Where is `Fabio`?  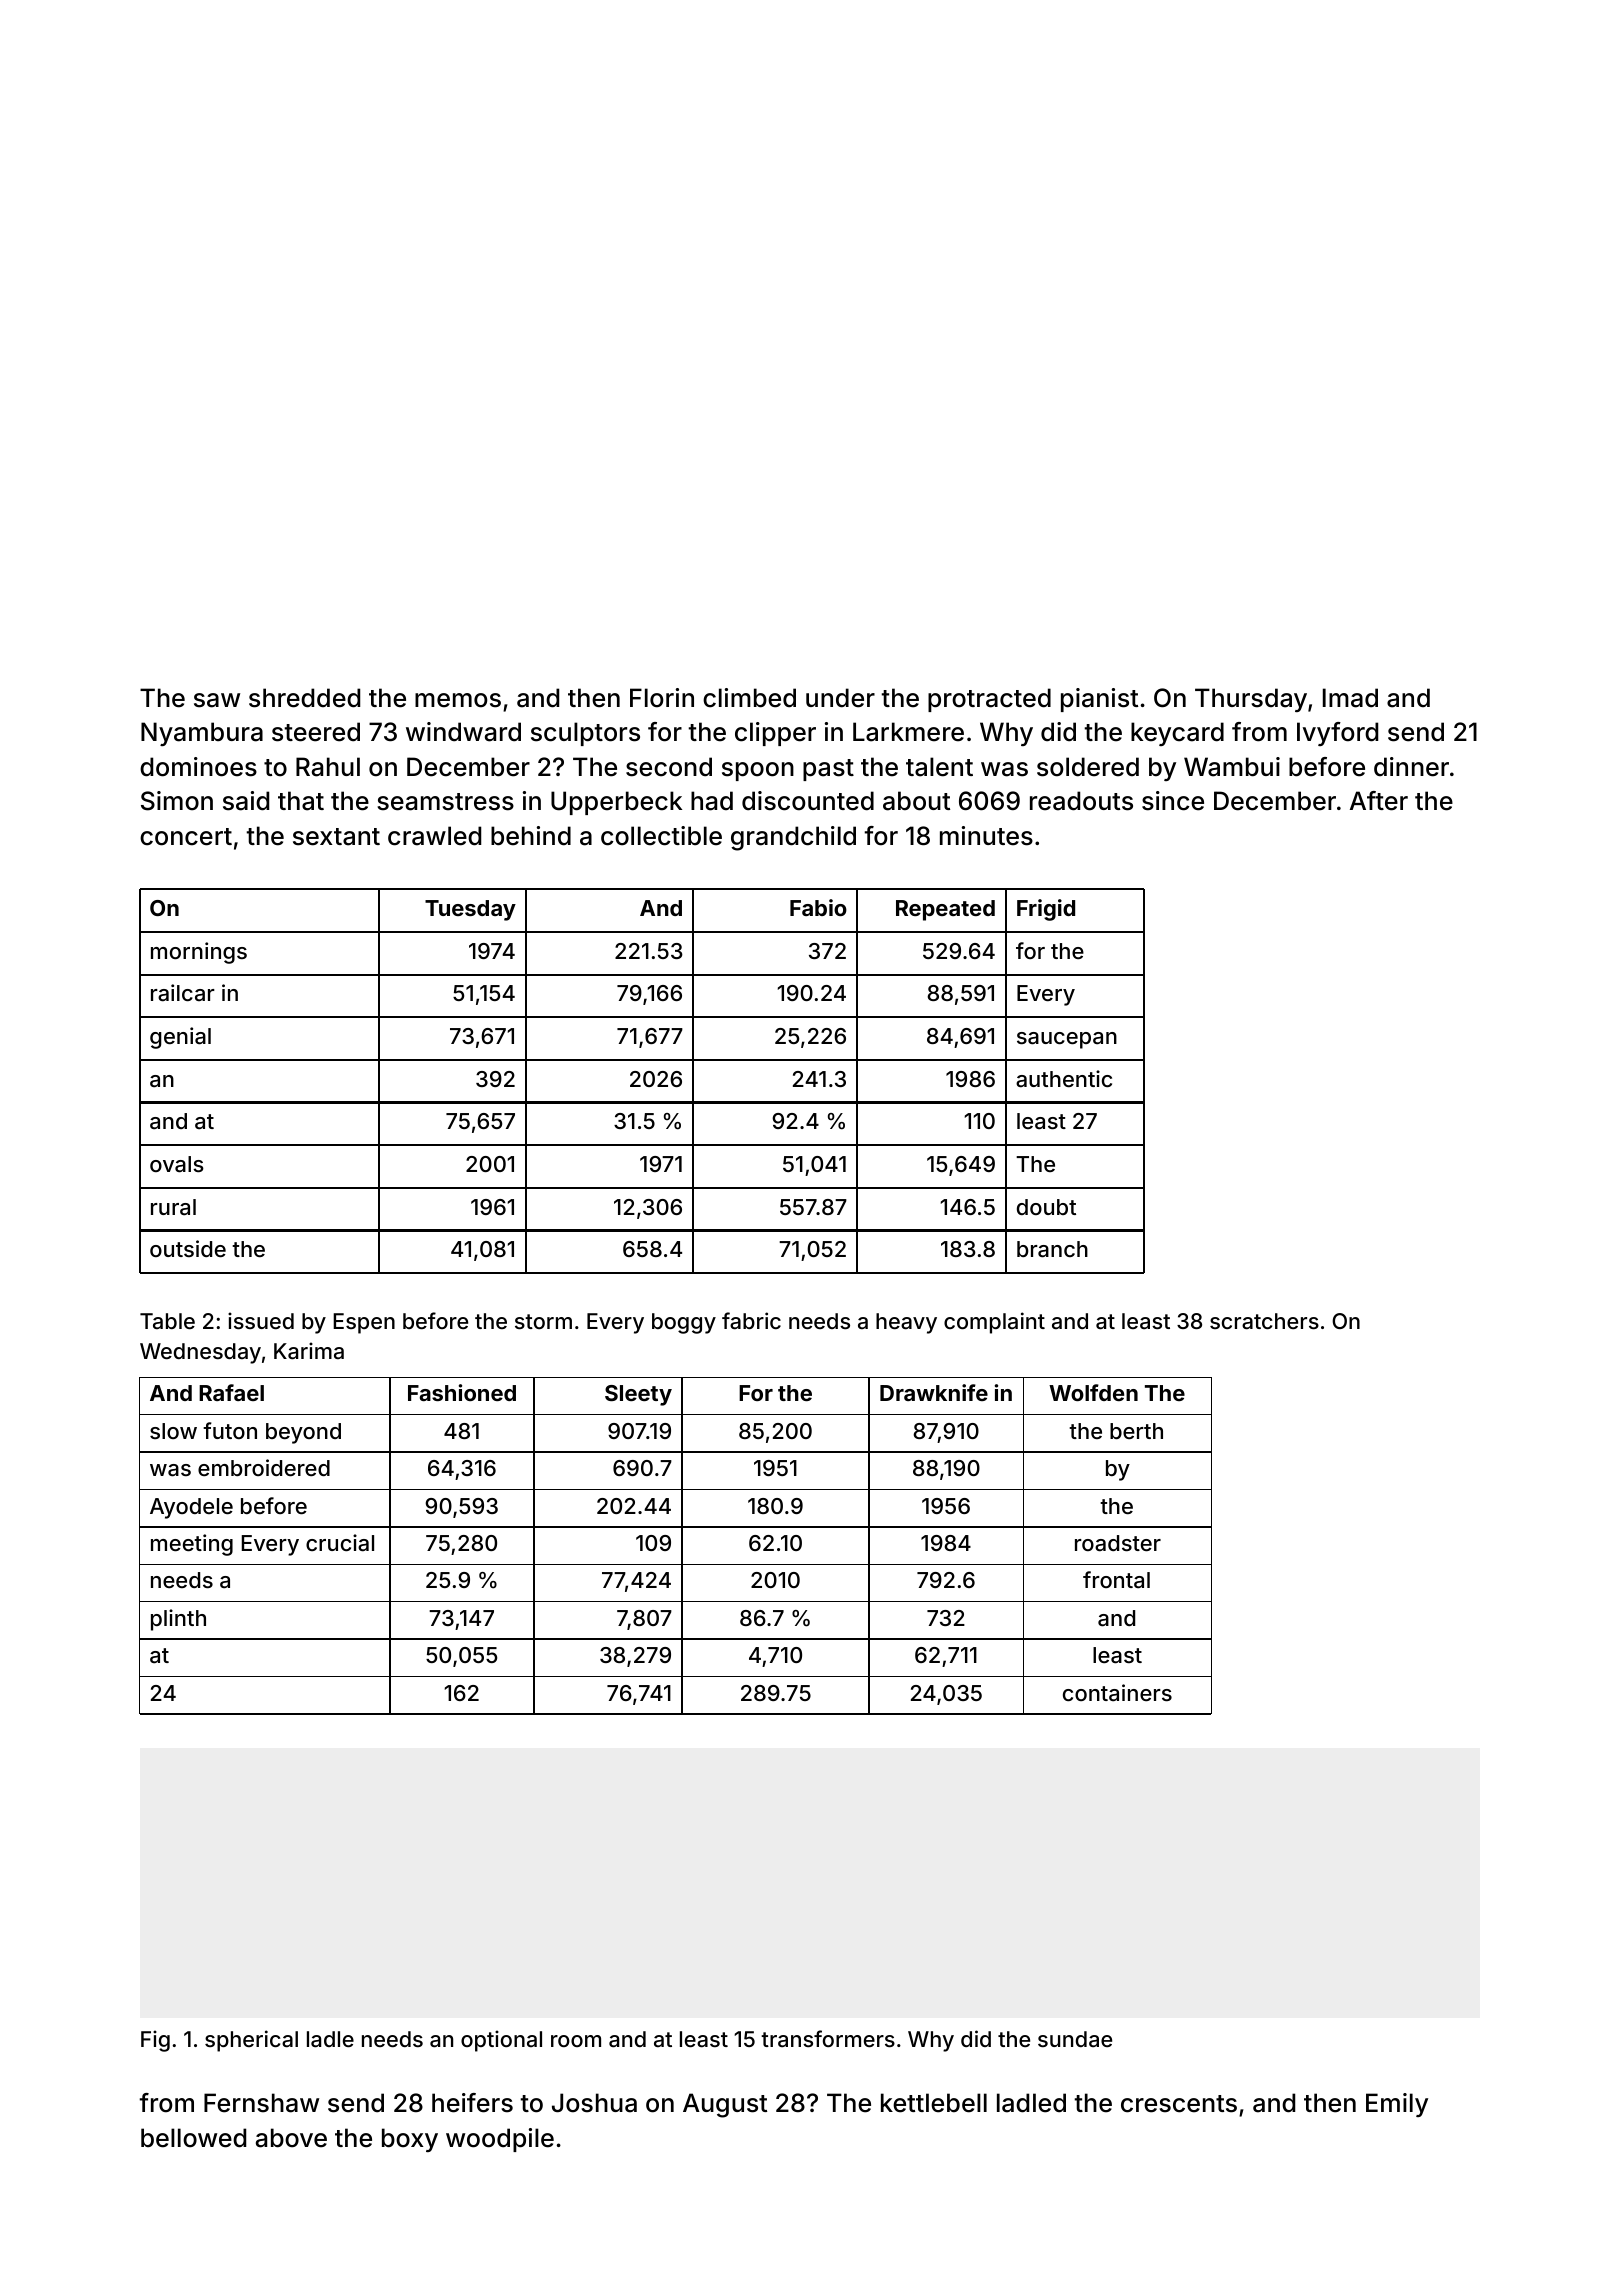
Fabio is located at coordinates (818, 907).
